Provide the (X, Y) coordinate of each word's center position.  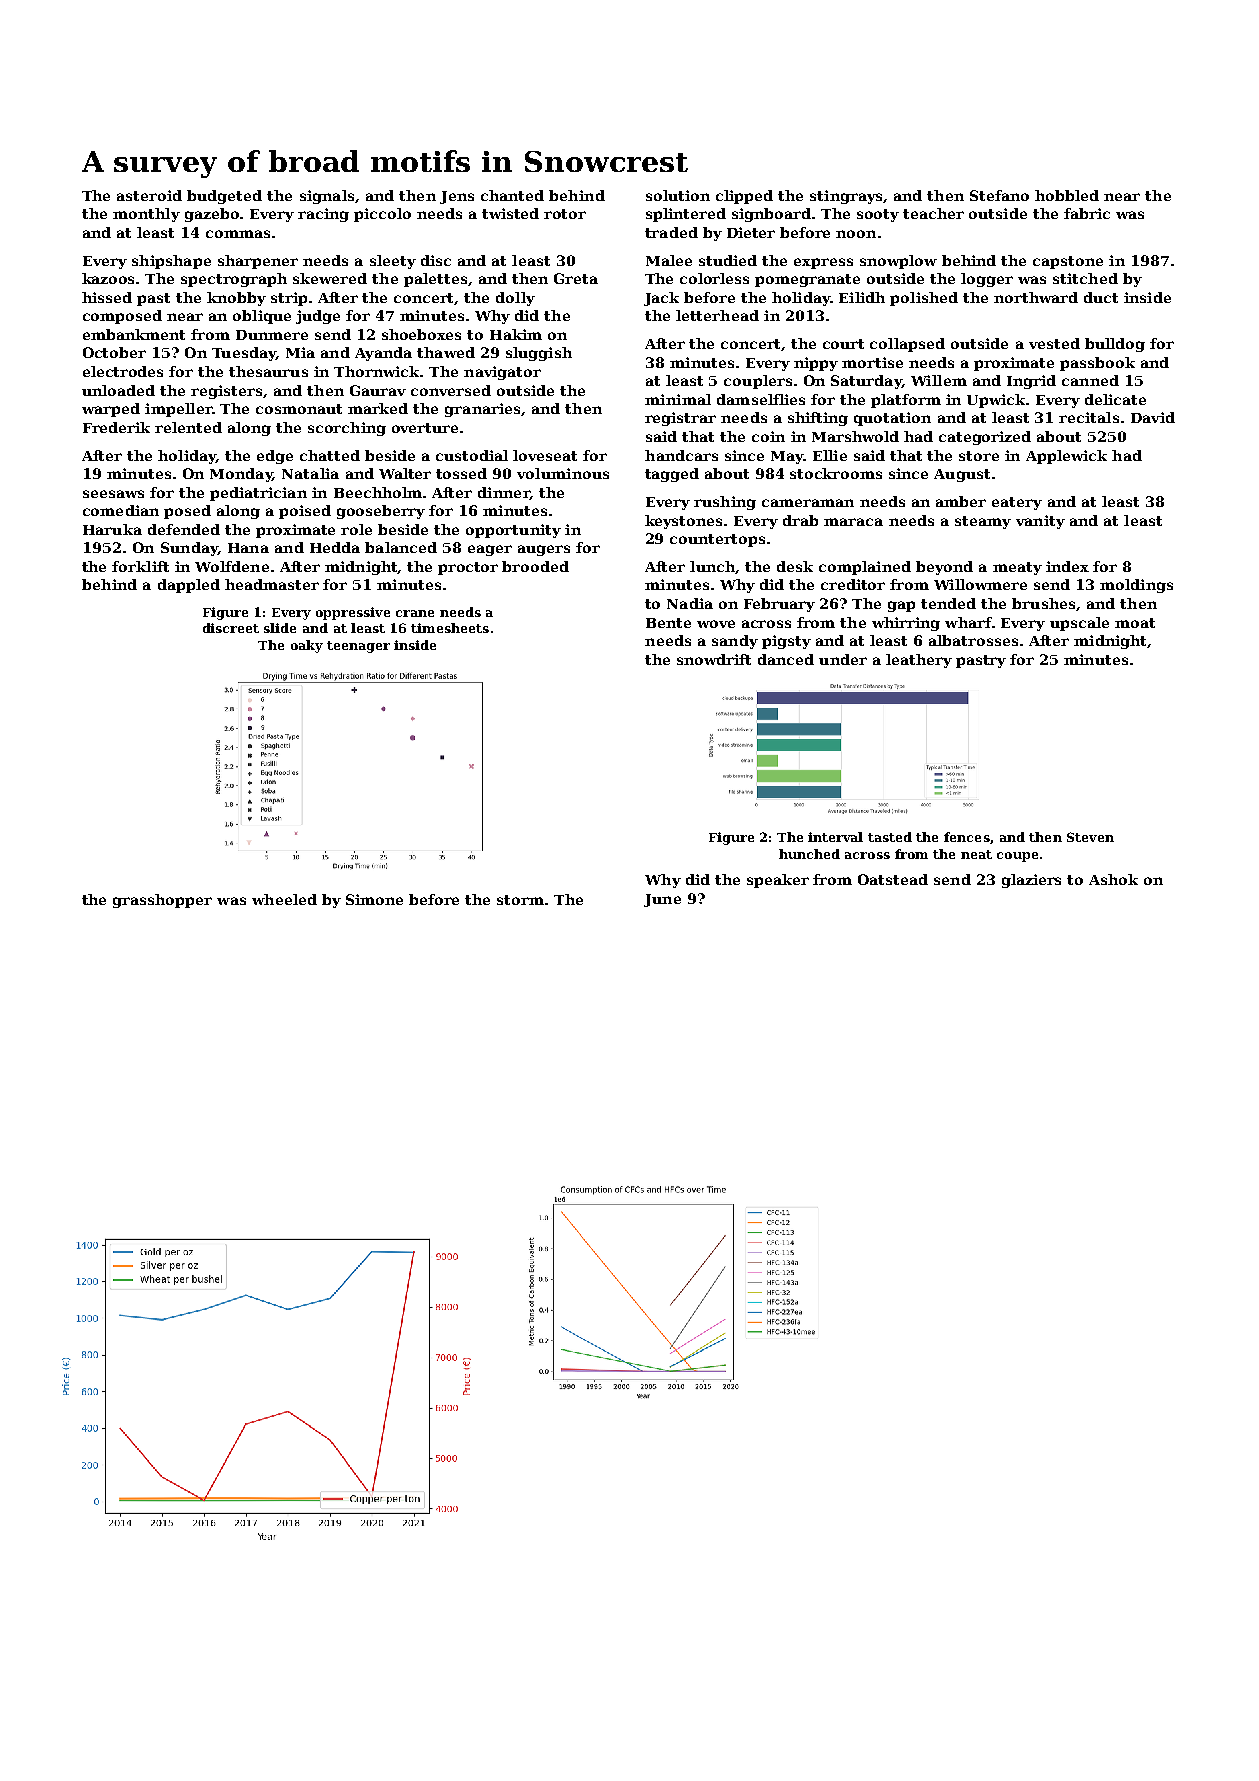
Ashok (1113, 879)
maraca (853, 522)
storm (520, 900)
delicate (1115, 399)
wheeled (284, 899)
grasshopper (162, 901)
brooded (535, 566)
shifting (818, 419)
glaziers (1031, 881)
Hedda (335, 547)
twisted (510, 213)
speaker (778, 881)
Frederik (116, 427)
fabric (1087, 213)
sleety (393, 262)
